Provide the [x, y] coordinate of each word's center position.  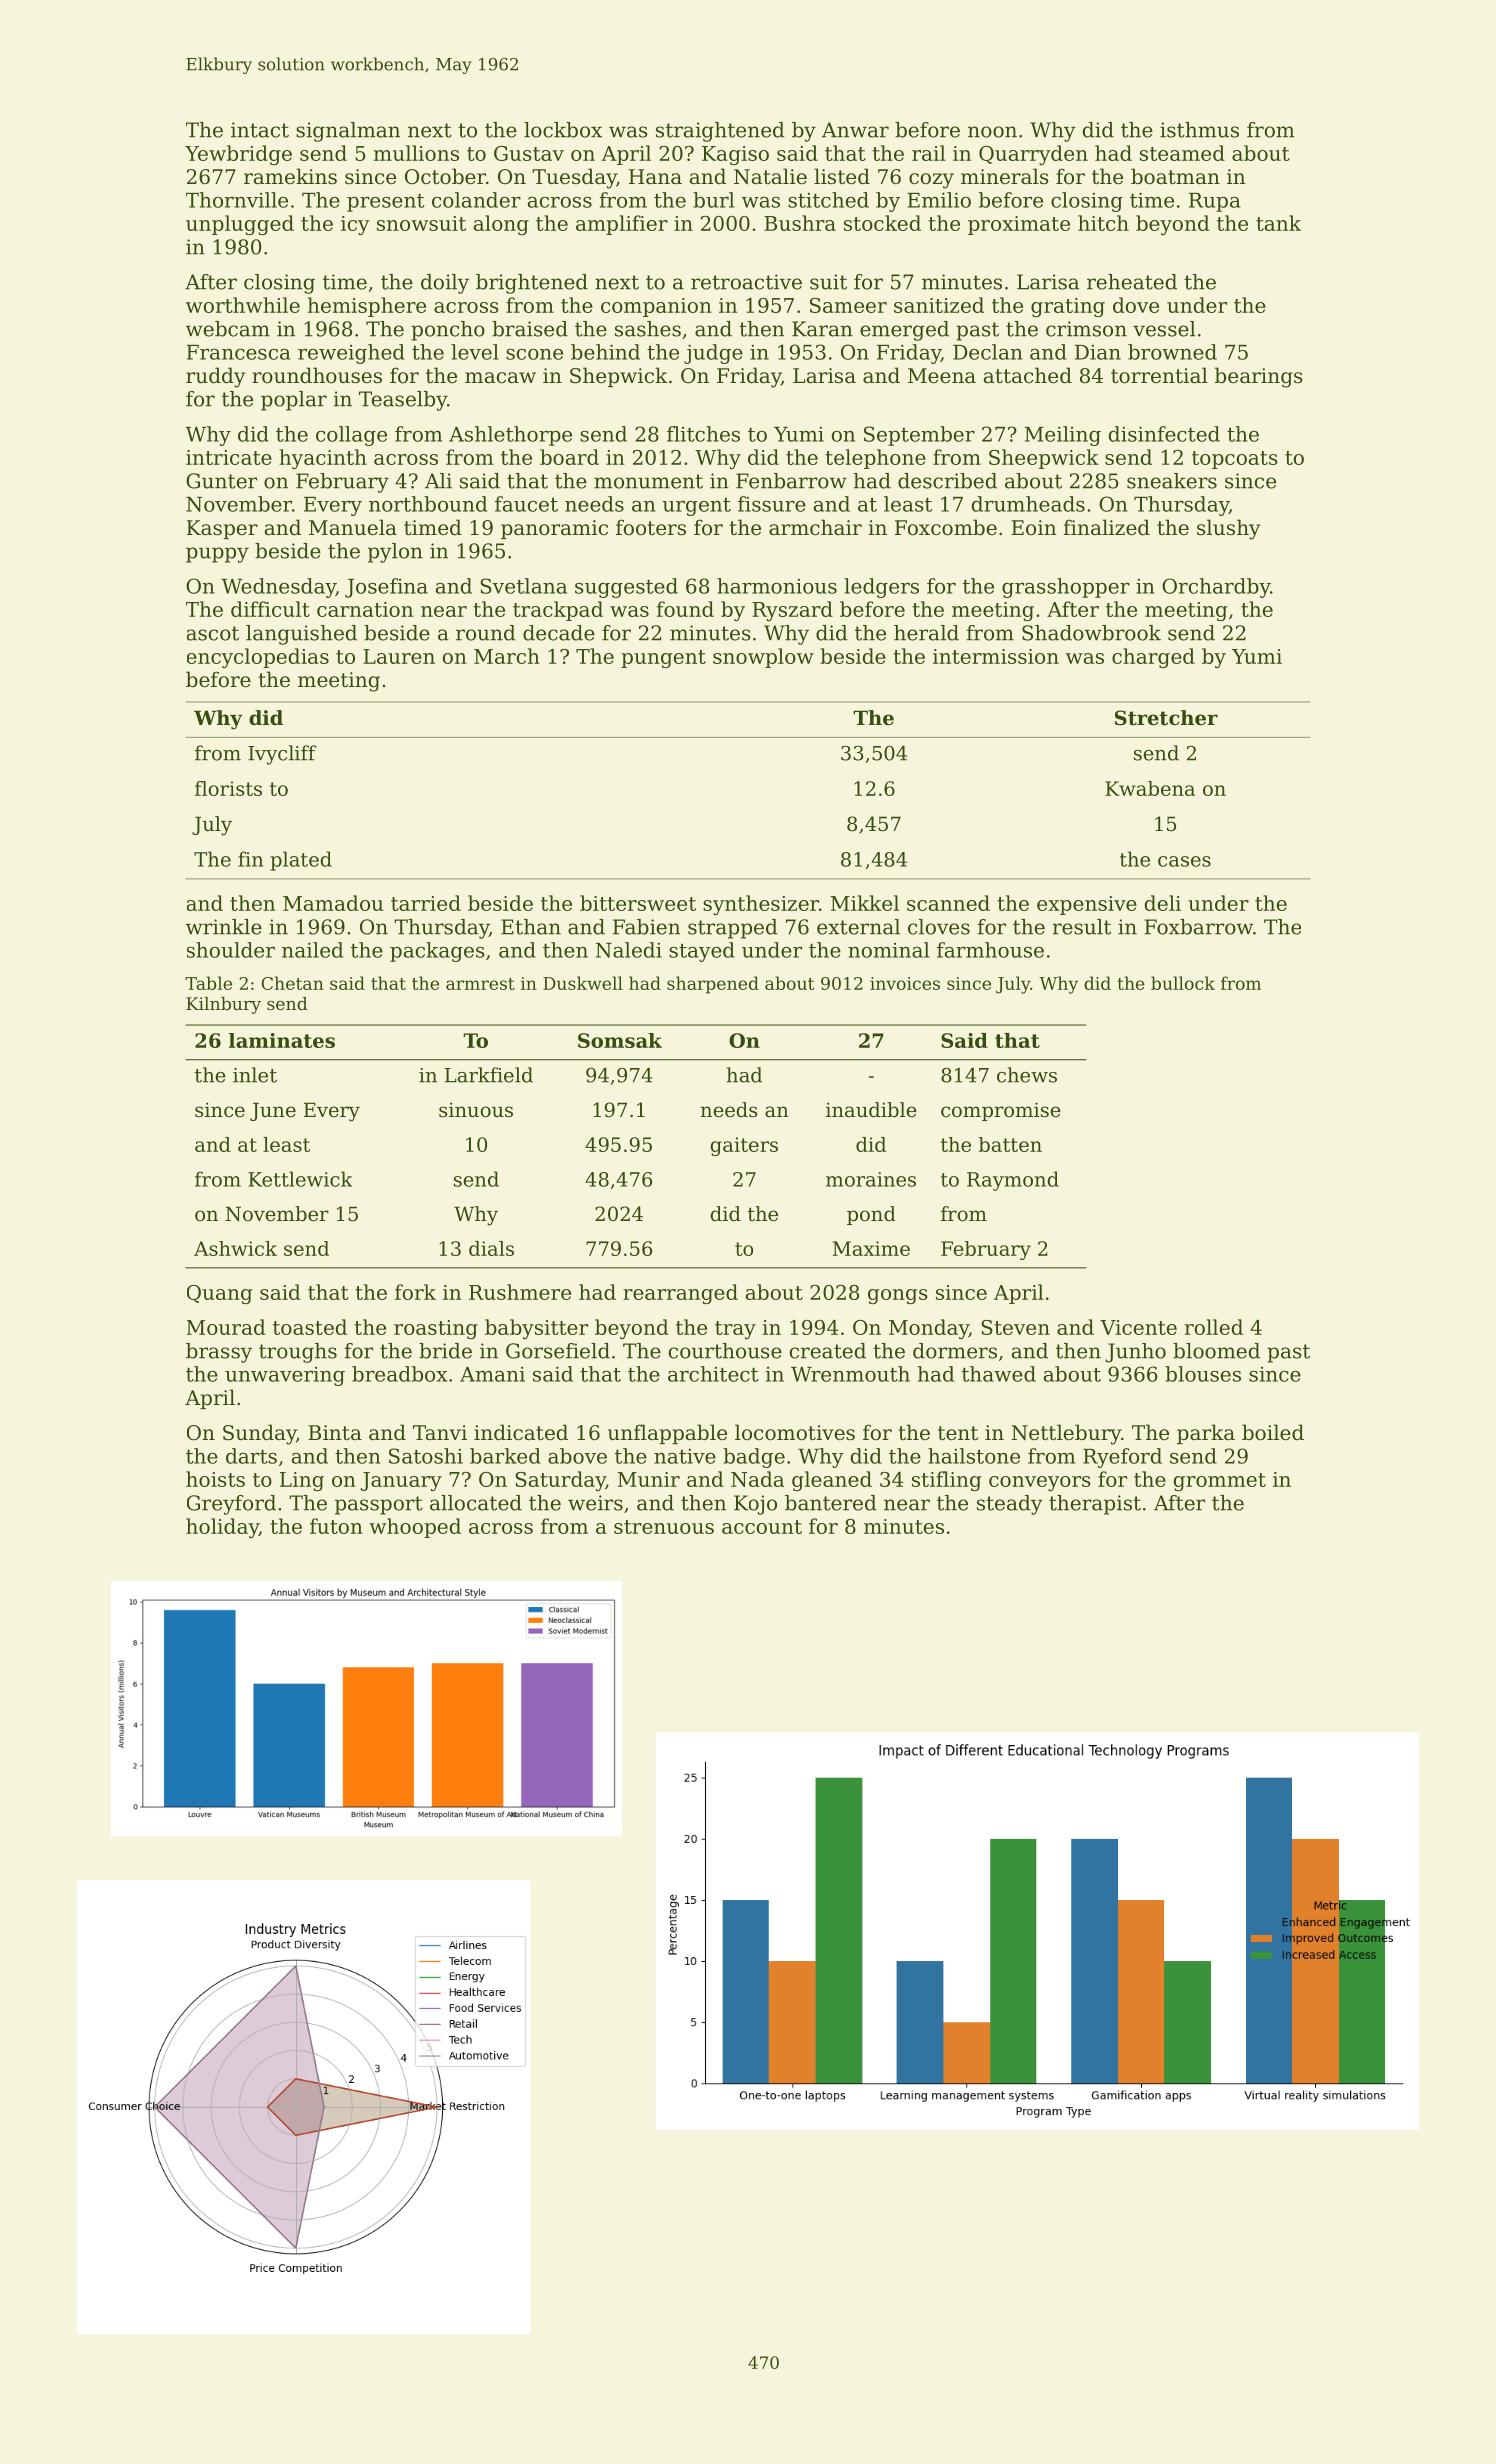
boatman [1175, 176]
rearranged [680, 1294]
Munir [649, 1479]
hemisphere [367, 307]
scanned [948, 903]
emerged [904, 331]
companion [656, 307]
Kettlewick [300, 1179]
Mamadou [333, 903]
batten [1010, 1144]
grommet [1220, 1482]
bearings [1259, 377]
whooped [415, 1528]
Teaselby [403, 401]
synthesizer [761, 905]
